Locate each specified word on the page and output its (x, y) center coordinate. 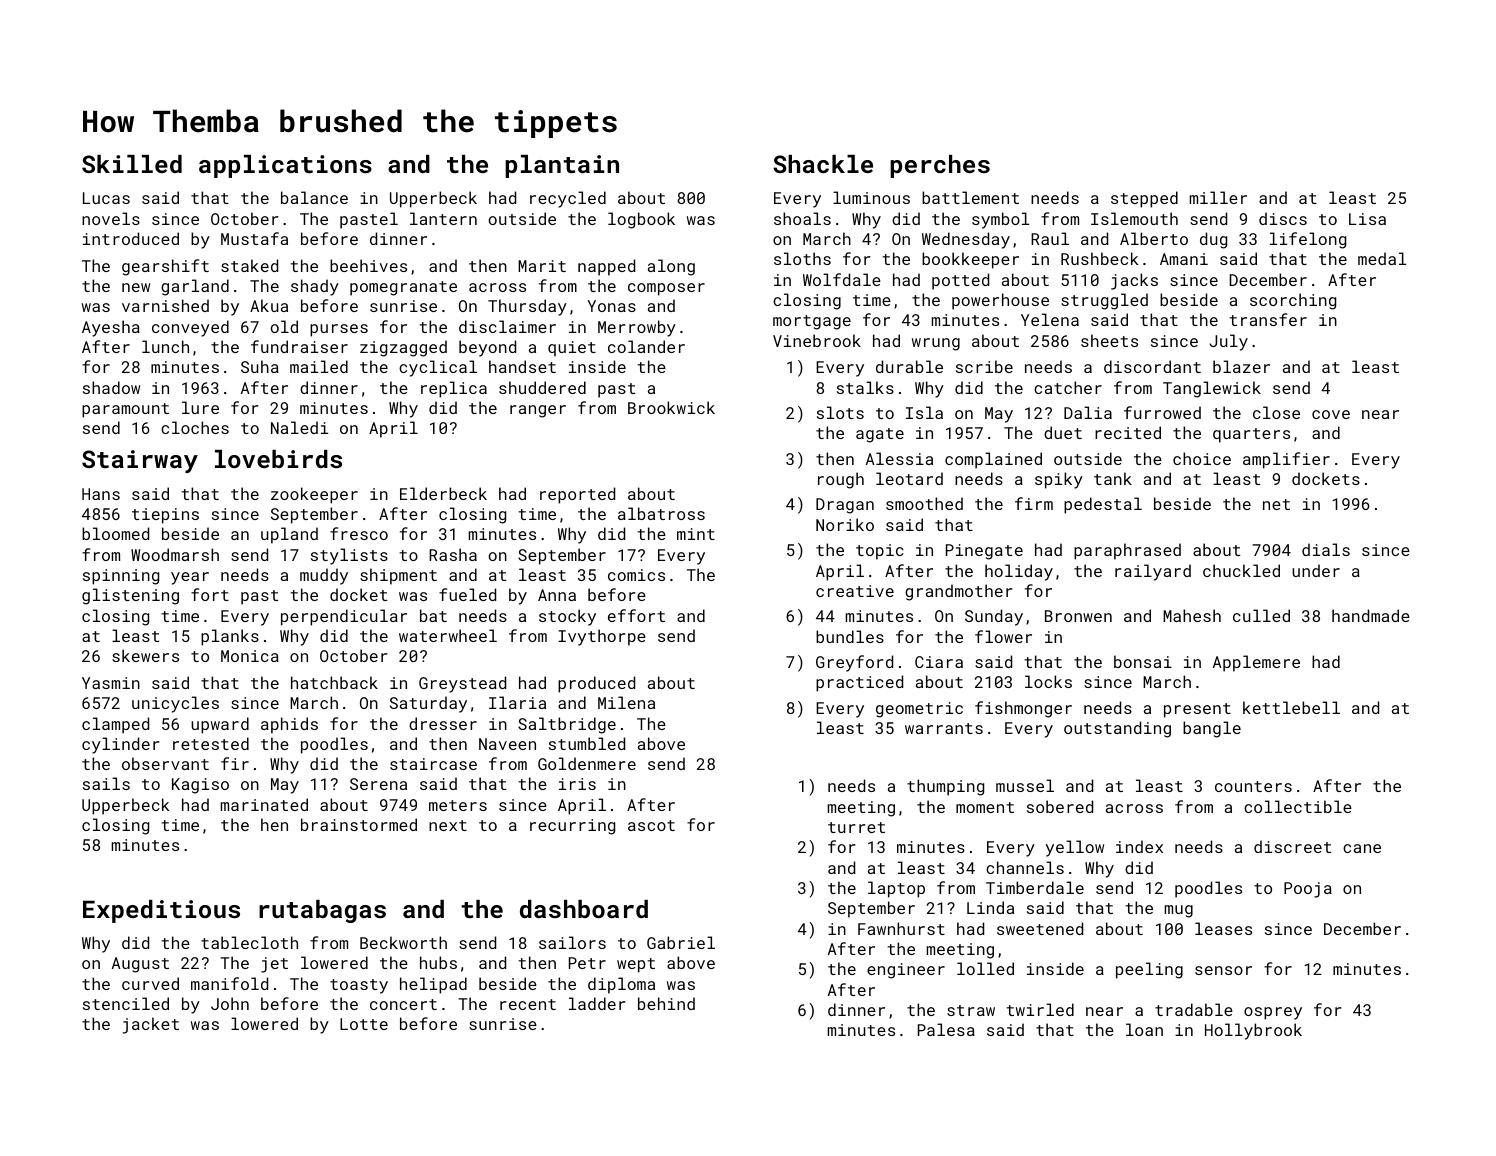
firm (1034, 503)
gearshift (165, 267)
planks (230, 637)
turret (856, 827)
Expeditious (161, 911)
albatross (661, 513)
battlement (970, 197)
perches (940, 166)
